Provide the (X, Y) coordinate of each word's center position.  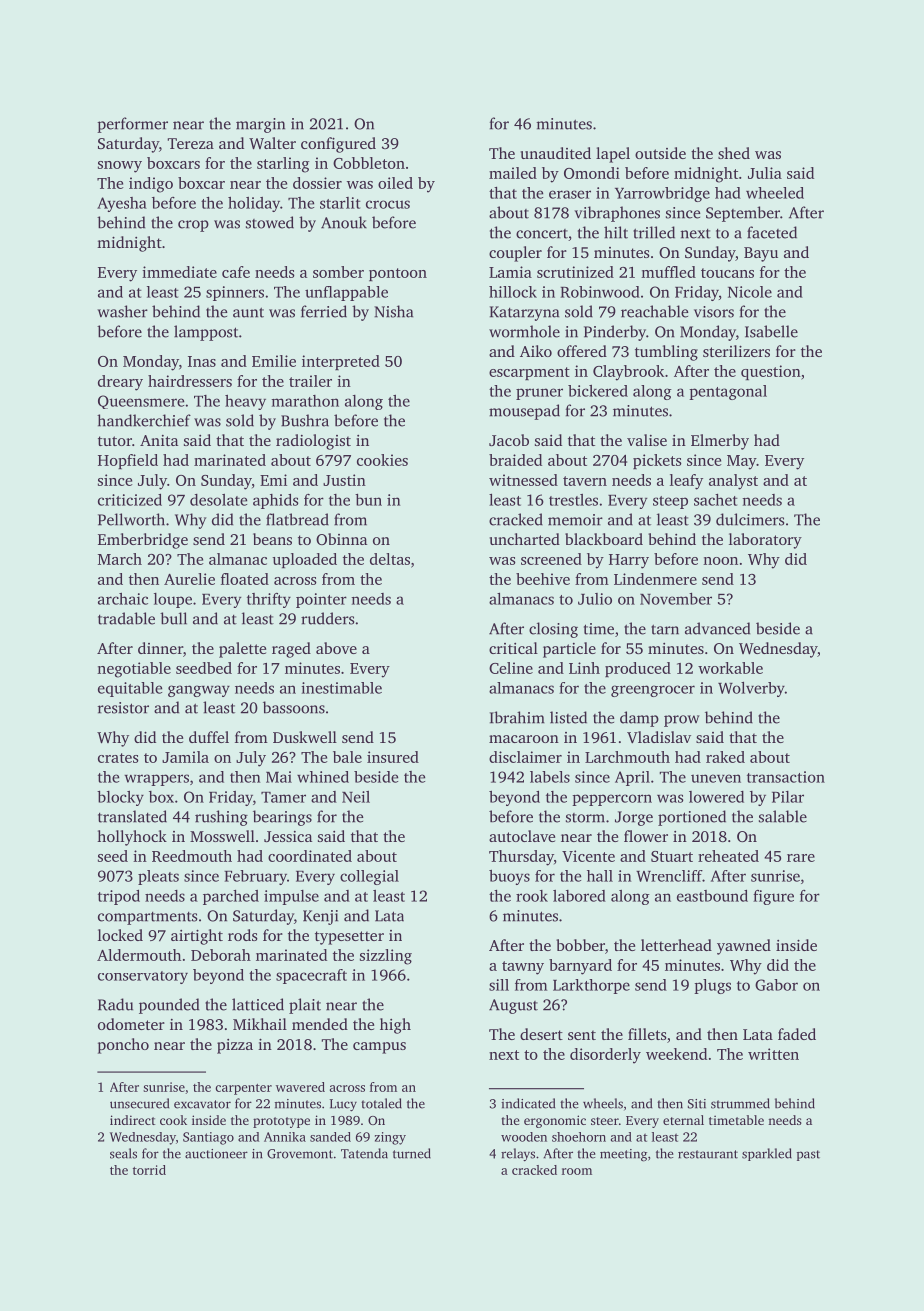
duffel (209, 737)
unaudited (555, 153)
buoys (509, 877)
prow (682, 721)
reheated (728, 856)
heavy (245, 402)
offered (582, 351)
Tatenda (364, 1153)
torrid (149, 1170)
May (741, 462)
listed (568, 717)
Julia (765, 173)
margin (260, 125)
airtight (197, 937)
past (808, 1155)
